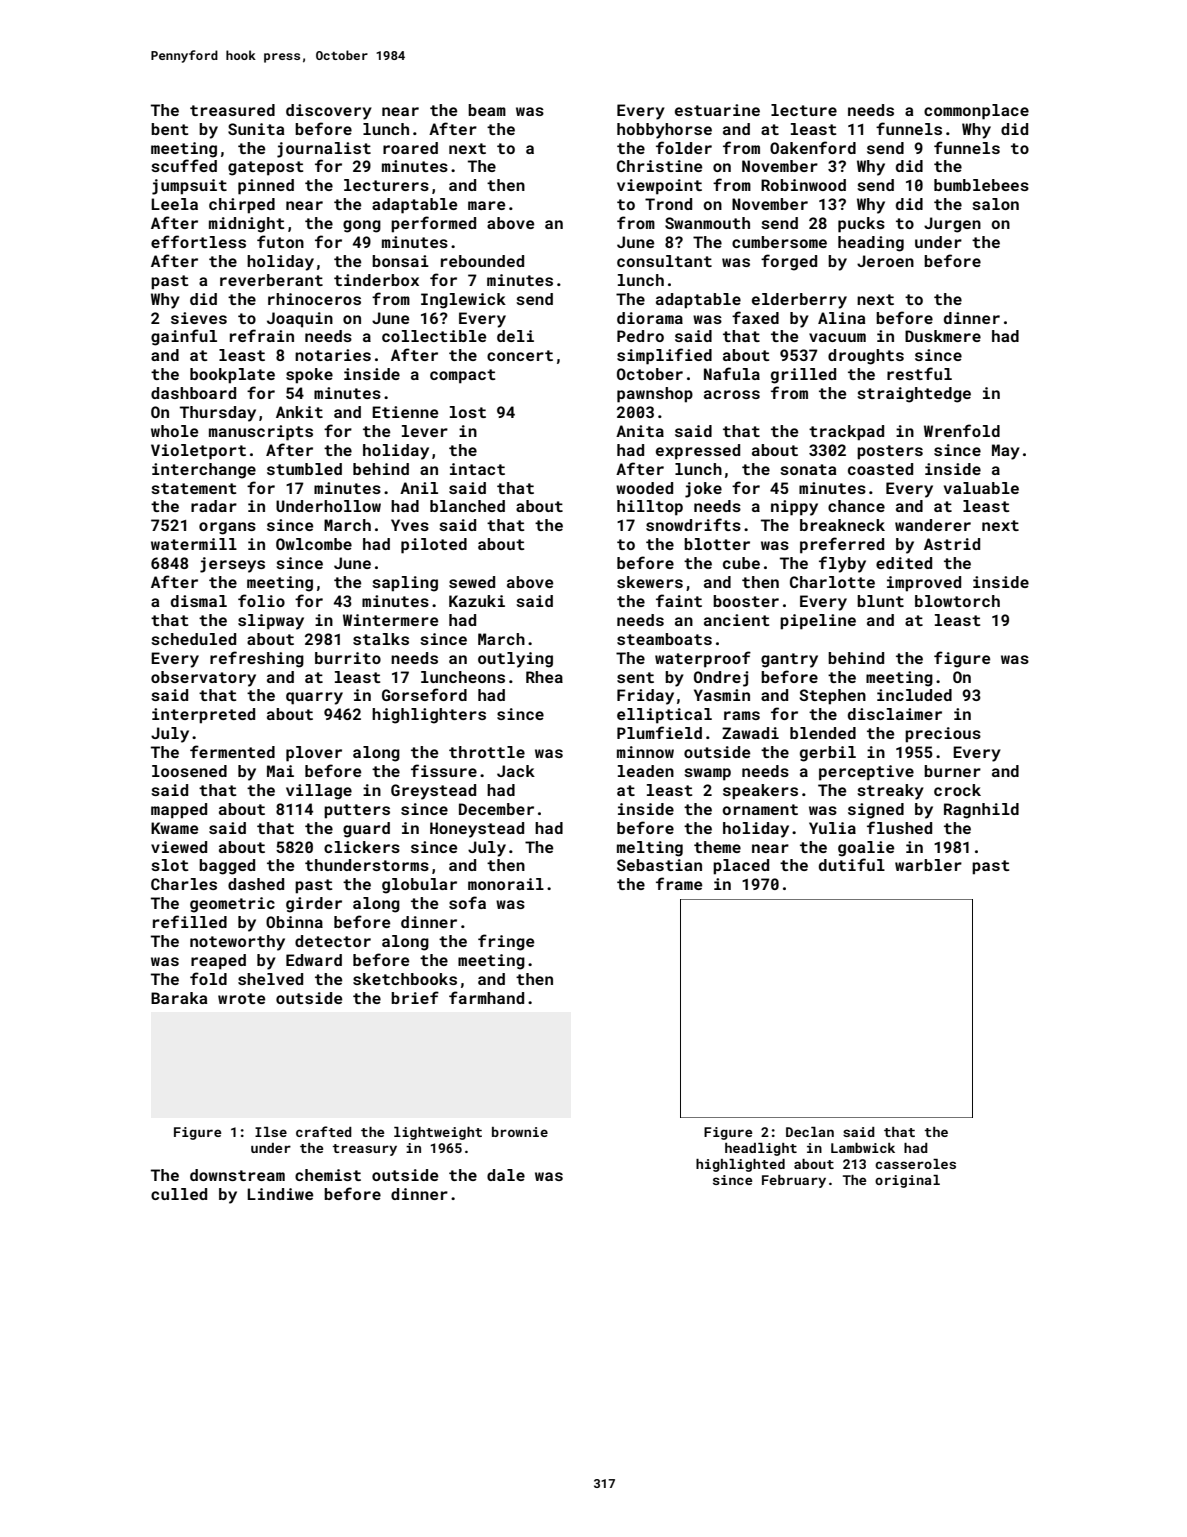 The height and width of the document is (1537, 1187). What do you see at coordinates (462, 376) in the document?
I see `compact` at bounding box center [462, 376].
